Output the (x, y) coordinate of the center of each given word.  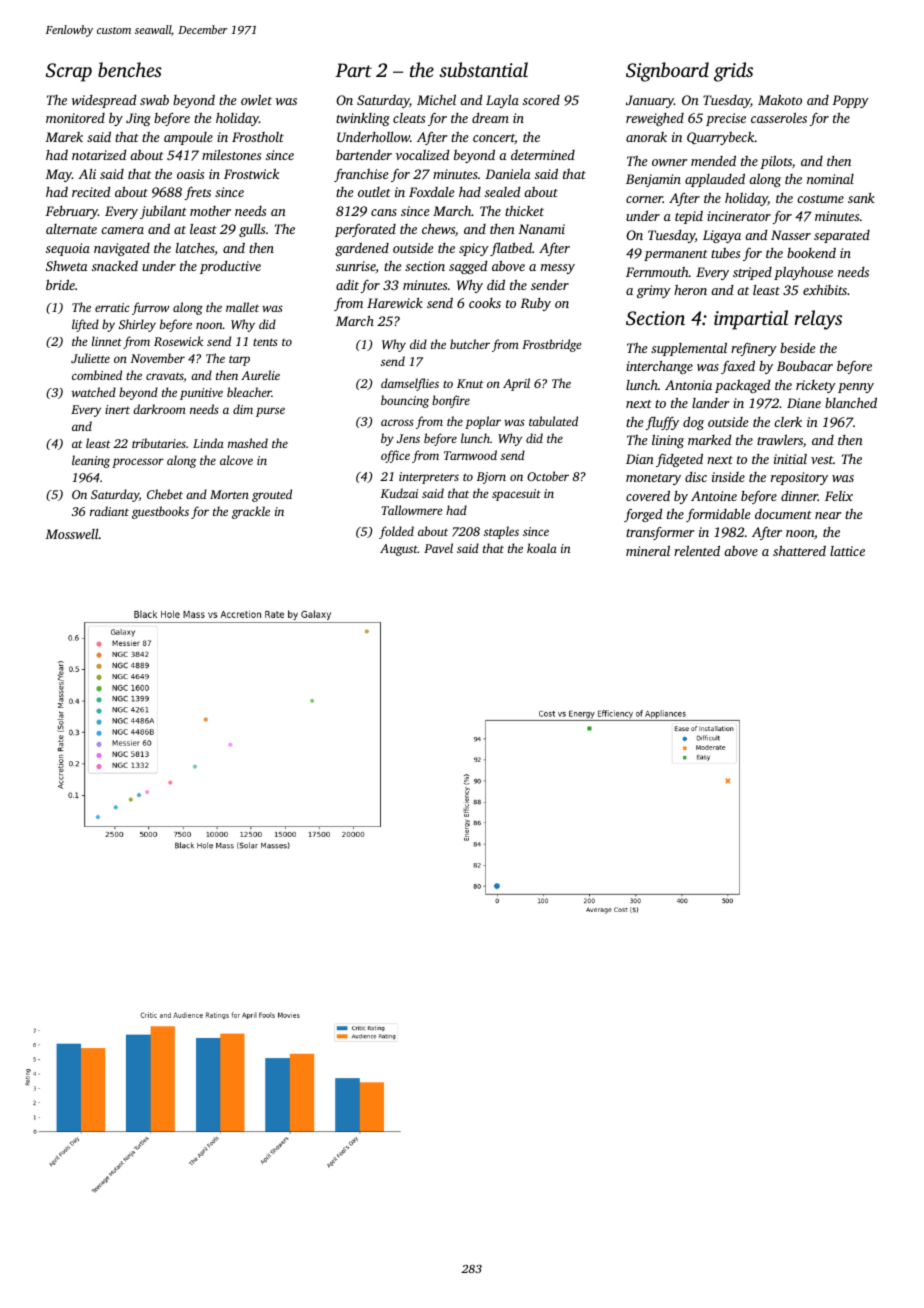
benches (130, 69)
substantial (483, 69)
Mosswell (72, 534)
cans (384, 212)
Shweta (67, 266)
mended (713, 160)
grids (733, 72)
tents (265, 342)
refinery (754, 349)
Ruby (535, 304)
